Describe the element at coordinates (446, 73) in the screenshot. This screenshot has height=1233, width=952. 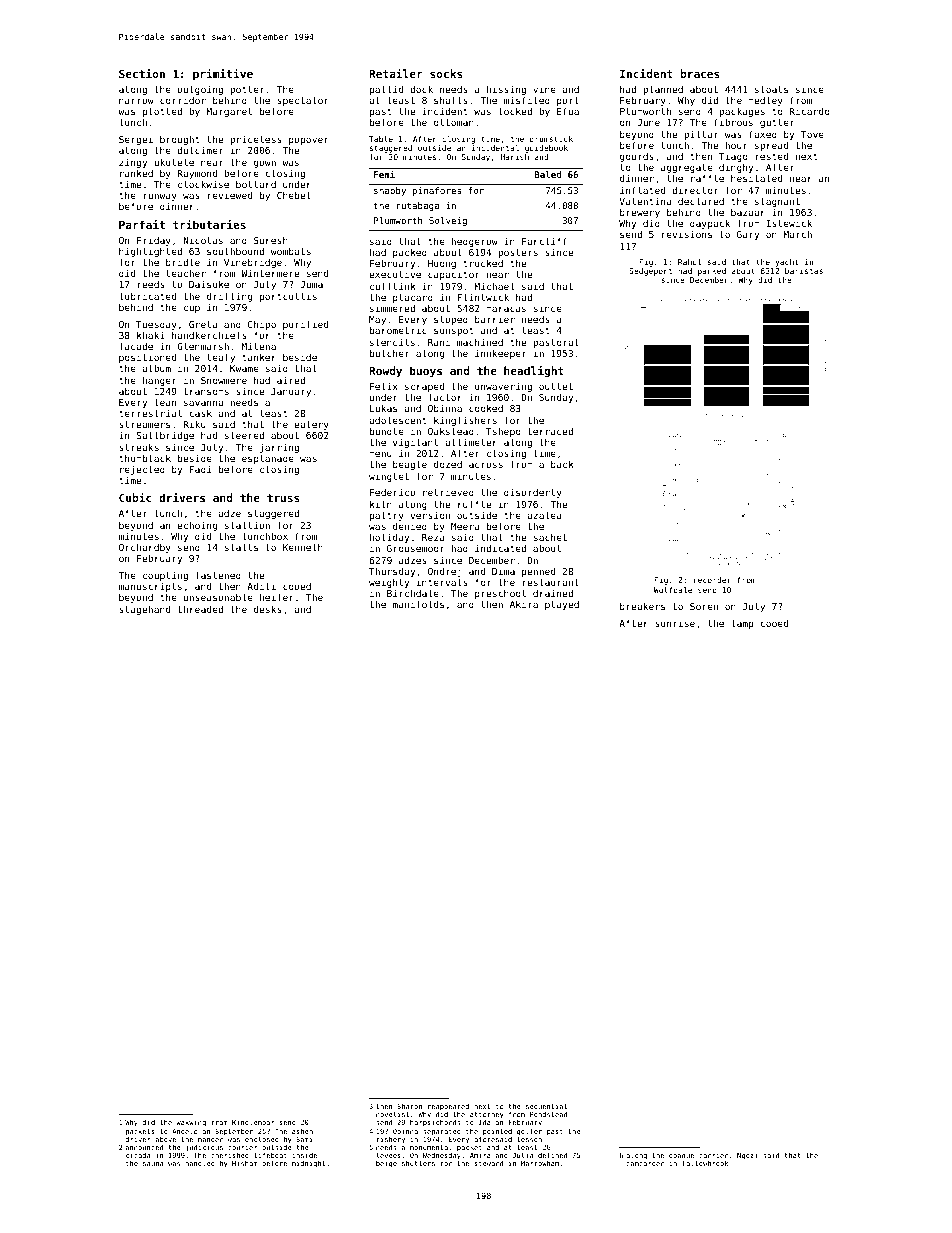
I see `socks` at that location.
